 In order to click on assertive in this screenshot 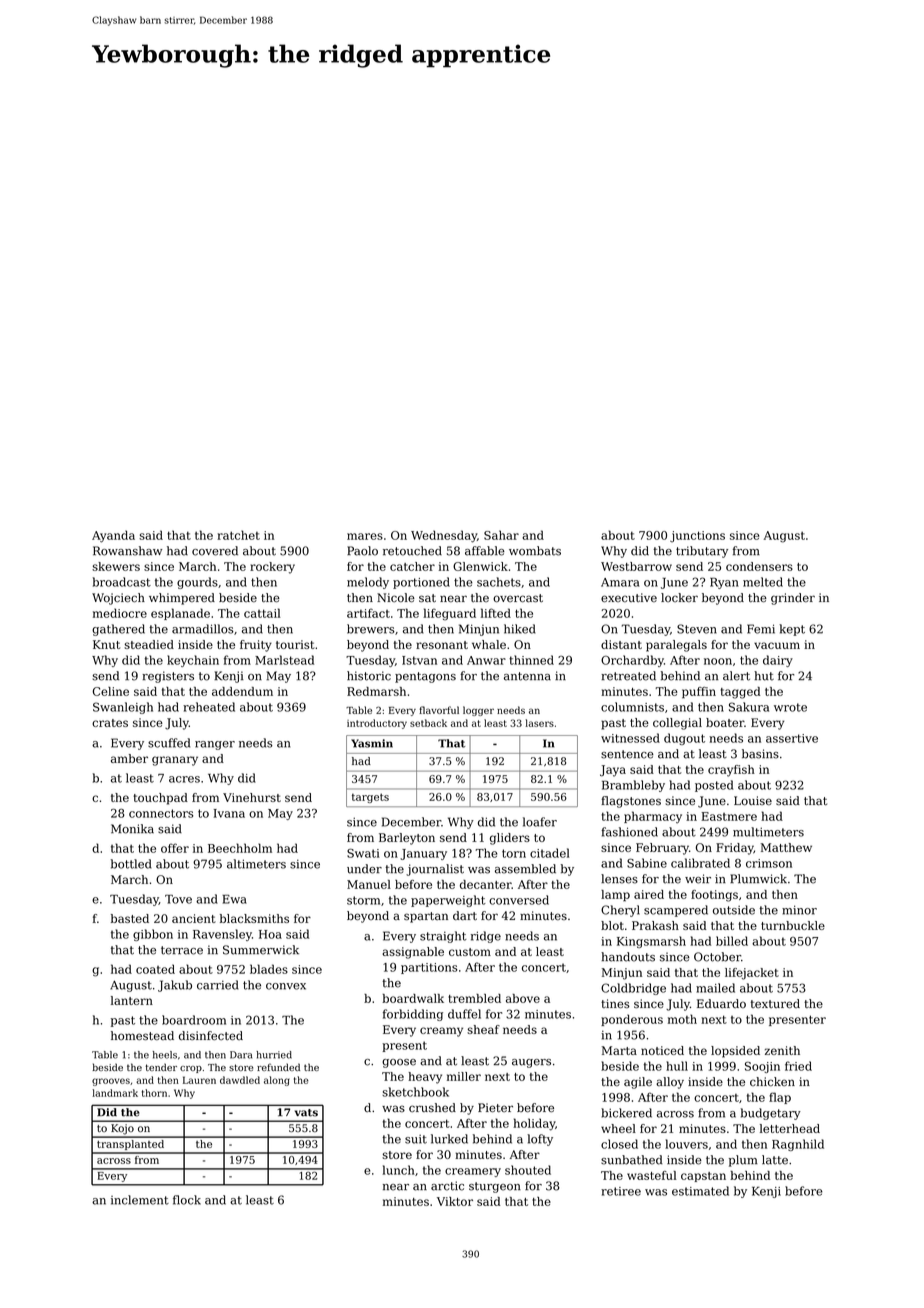, I will do `click(792, 738)`.
